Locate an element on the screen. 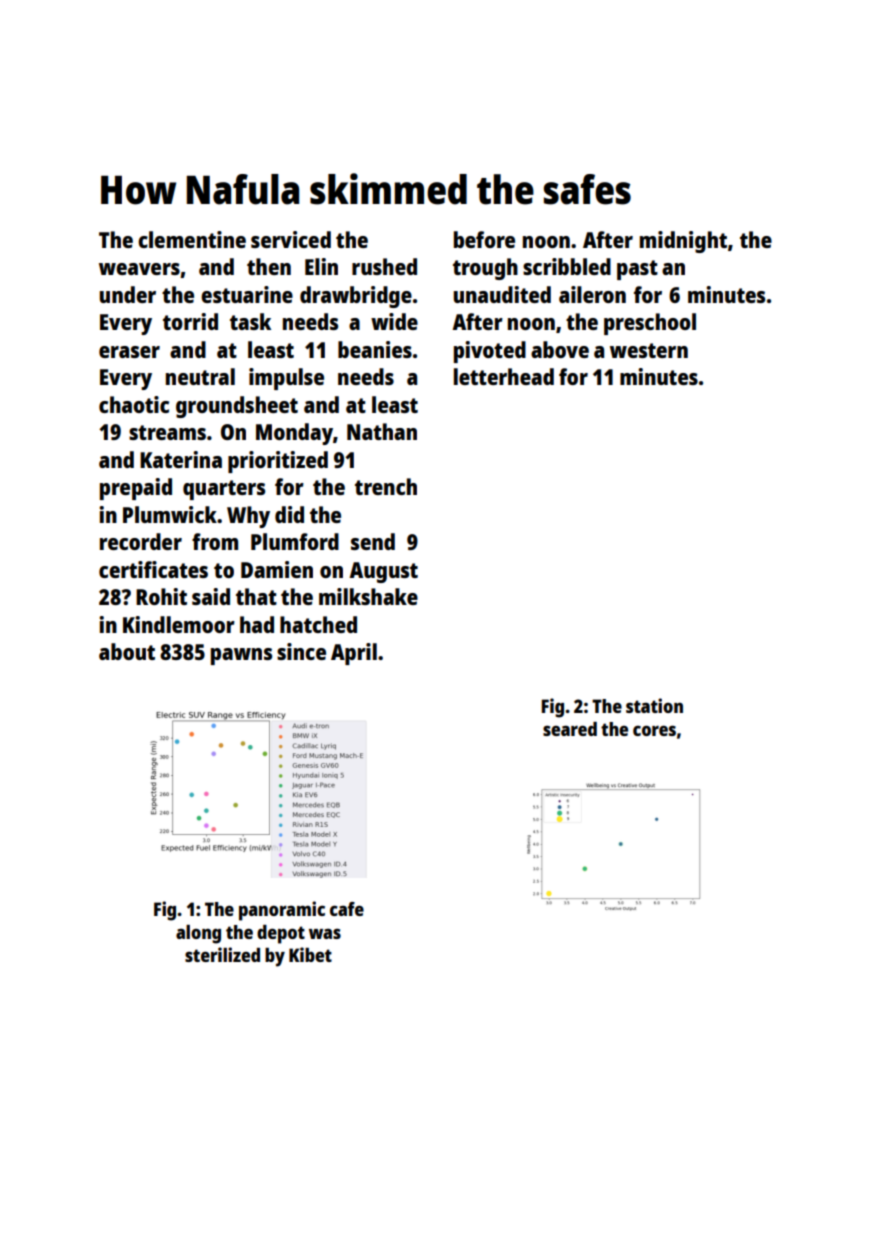 Image resolution: width=871 pixels, height=1236 pixels. letterhead is located at coordinates (504, 376).
